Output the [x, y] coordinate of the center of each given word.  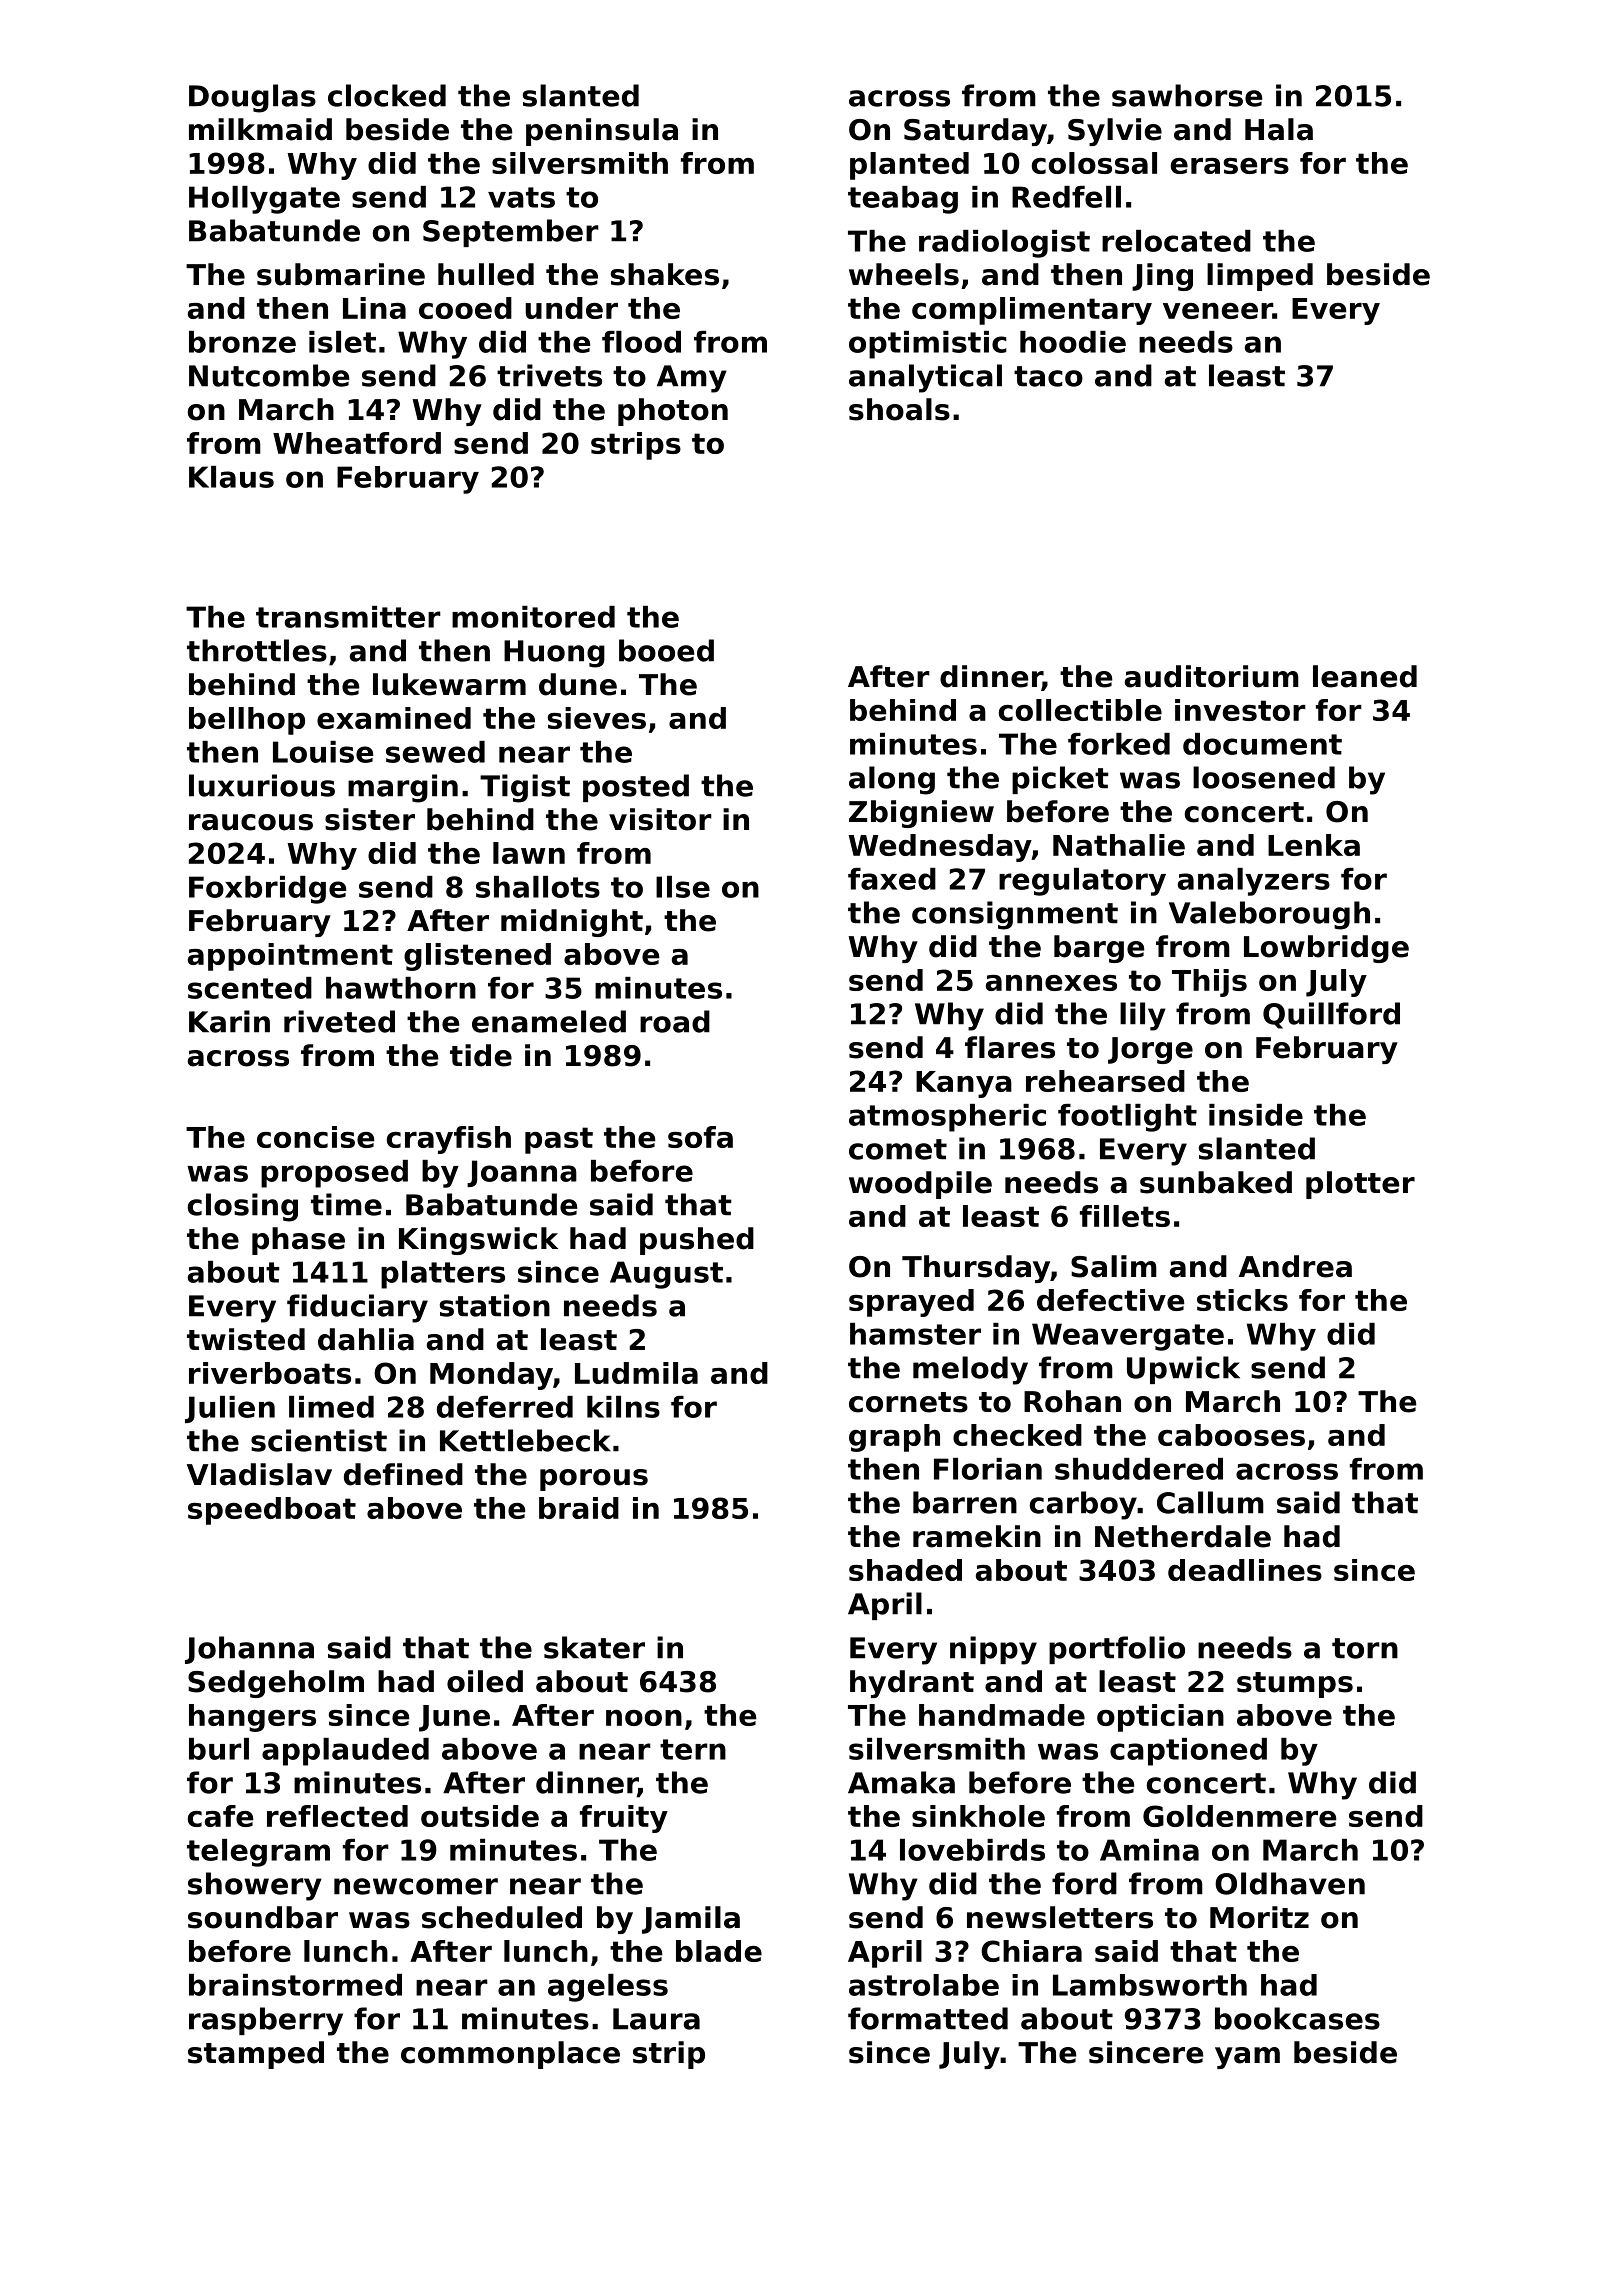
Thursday [976, 1269]
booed [666, 650]
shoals [899, 409]
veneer [1218, 311]
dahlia [366, 1339]
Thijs [1209, 983]
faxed [892, 879]
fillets [1125, 1216]
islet [342, 342]
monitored [533, 617]
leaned [1365, 676]
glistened [477, 957]
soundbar [263, 1917]
